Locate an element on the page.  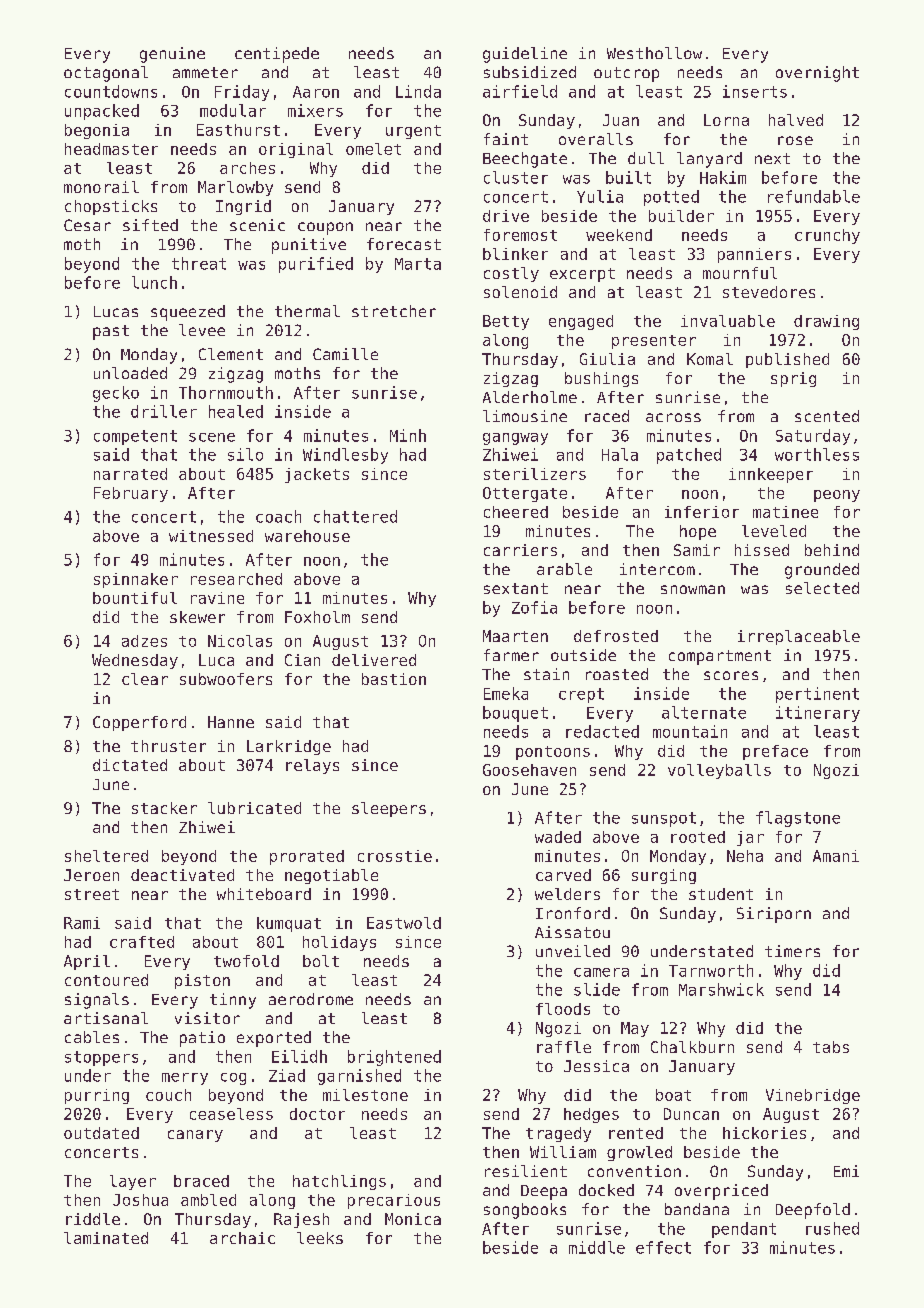
laminated is located at coordinates (106, 1238).
